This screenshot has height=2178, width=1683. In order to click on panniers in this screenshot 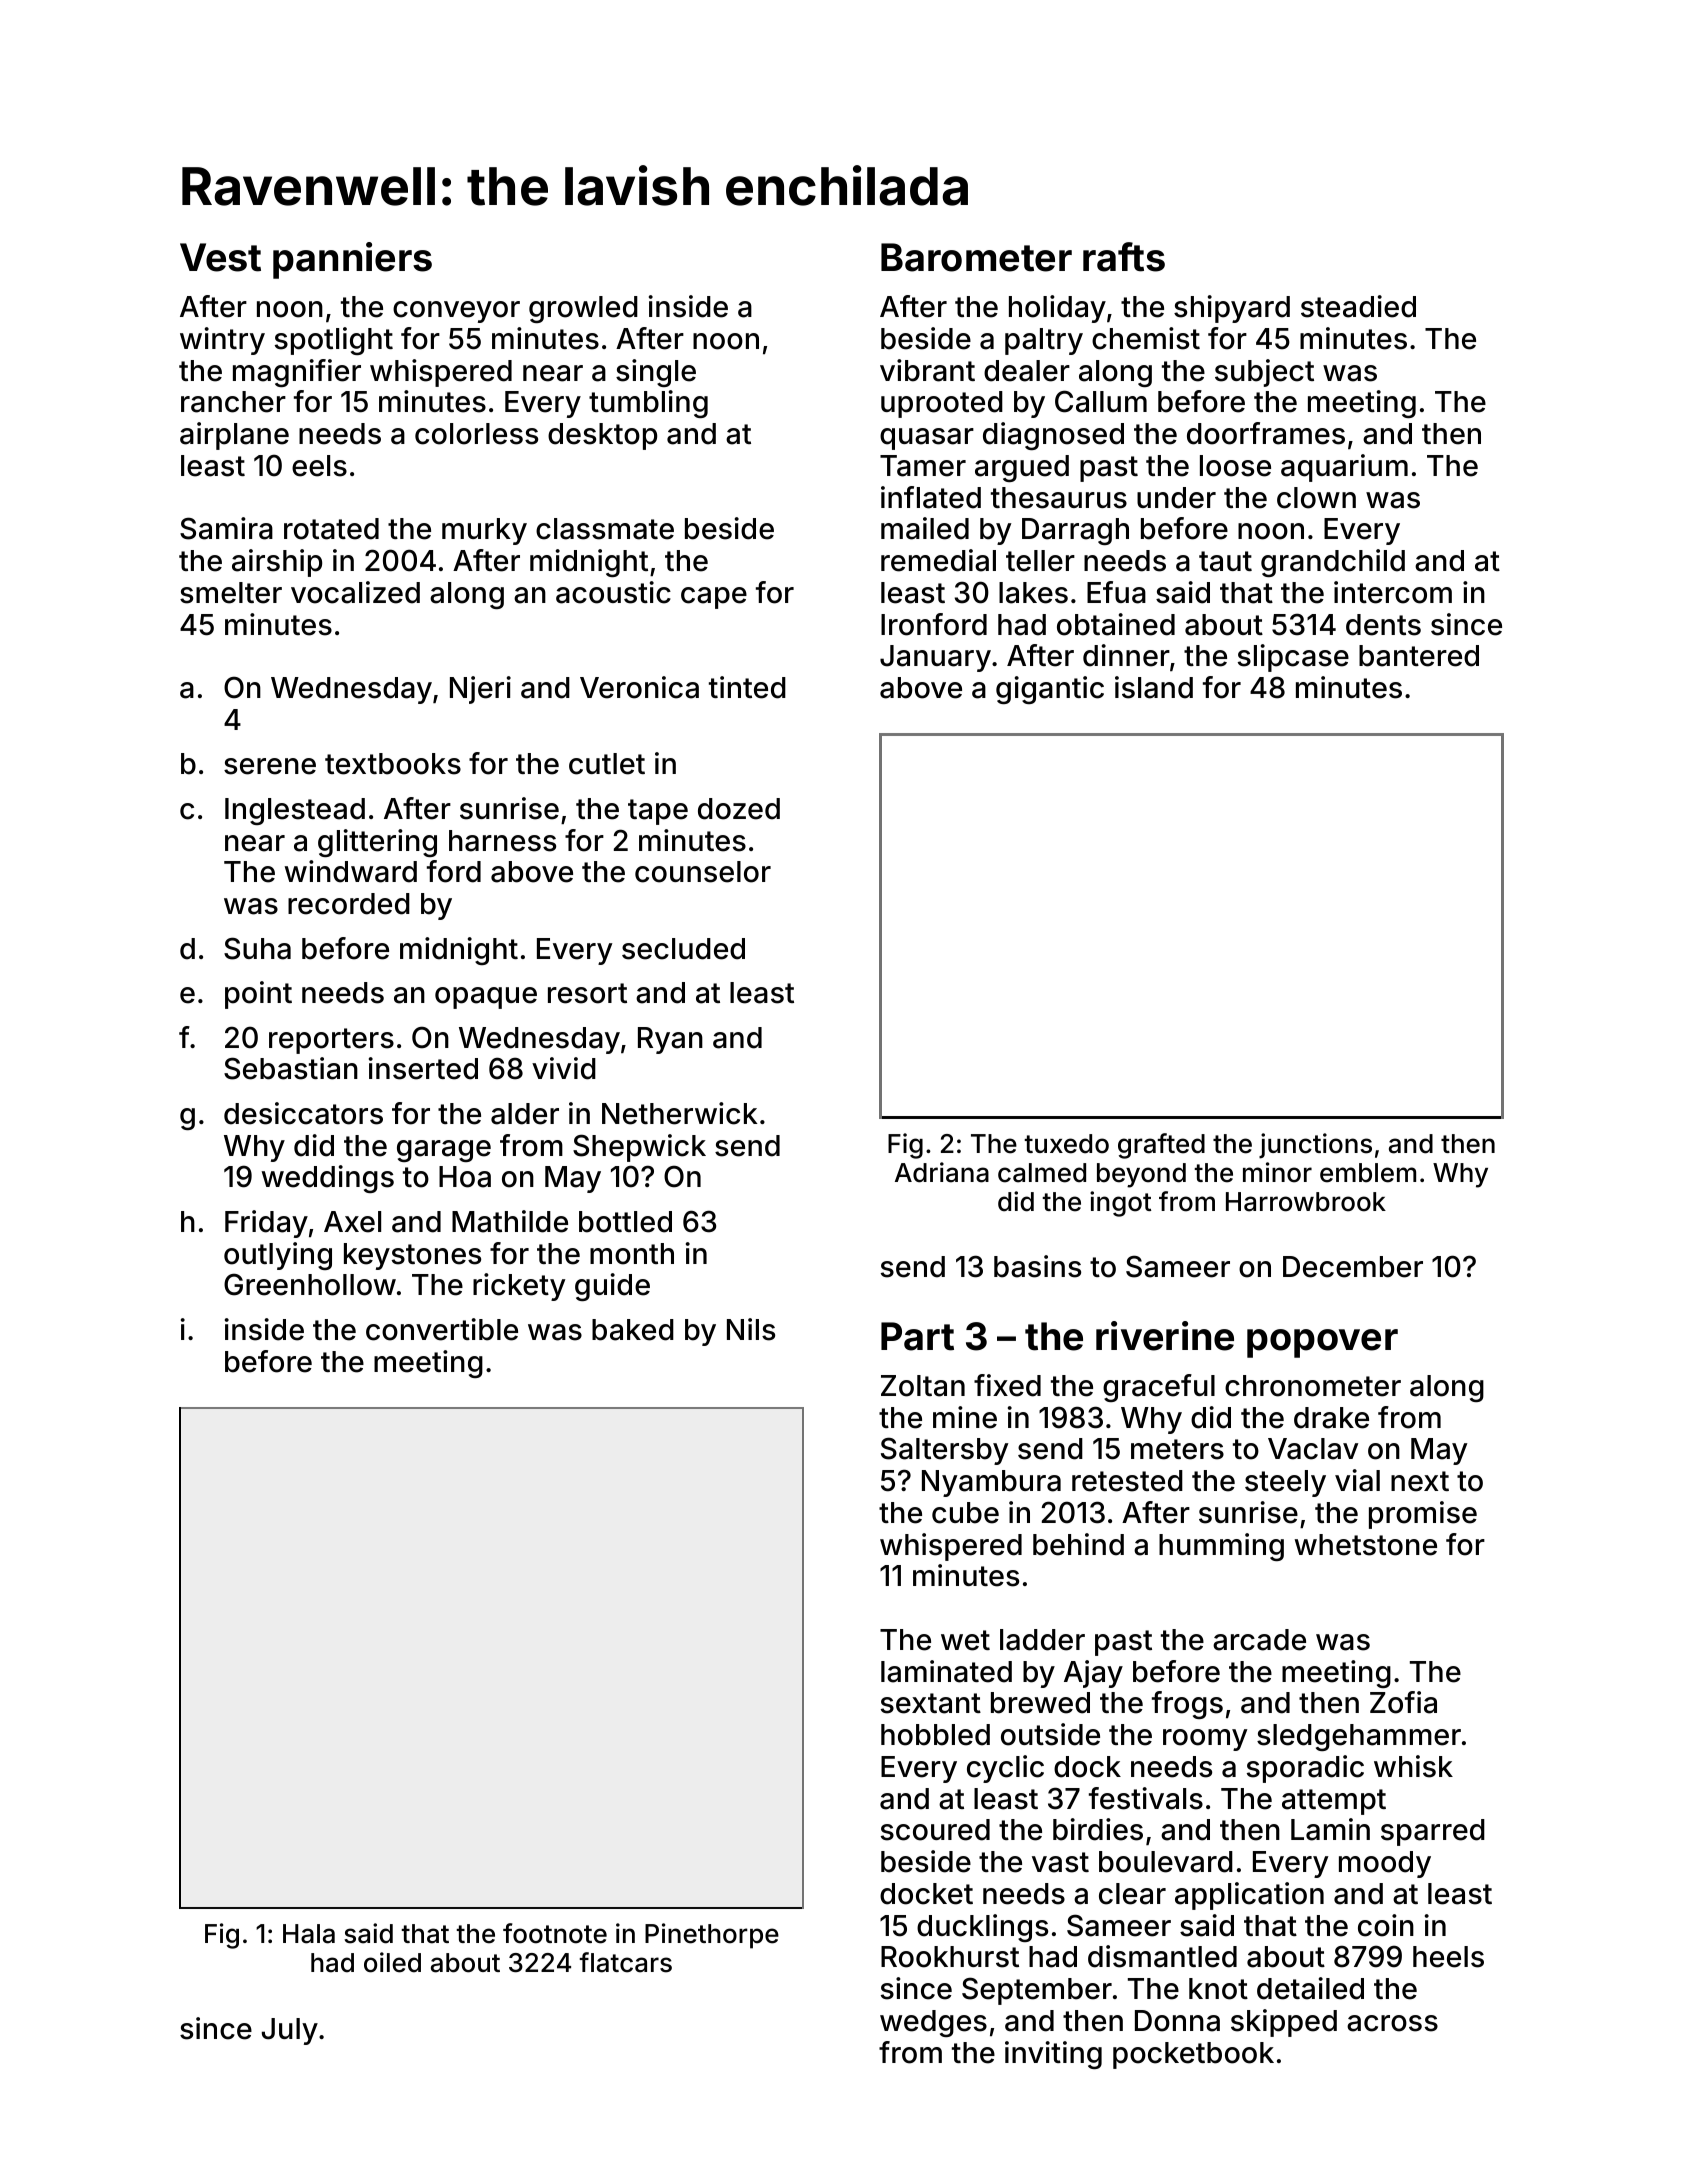, I will do `click(352, 260)`.
